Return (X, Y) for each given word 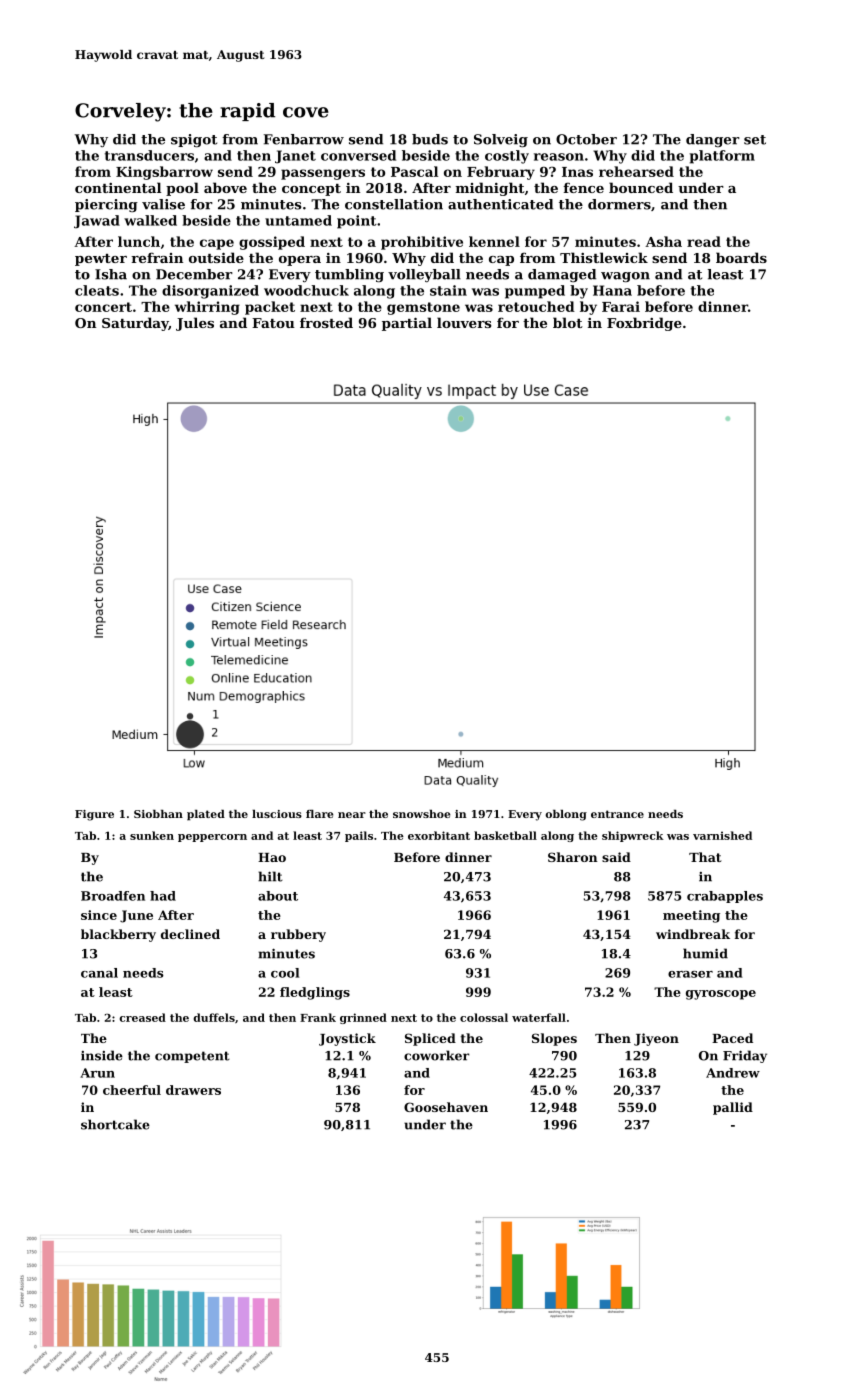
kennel (494, 241)
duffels (214, 1017)
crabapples (725, 897)
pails (359, 836)
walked (150, 220)
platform (722, 157)
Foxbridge (644, 324)
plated (206, 815)
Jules (195, 324)
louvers (464, 322)
